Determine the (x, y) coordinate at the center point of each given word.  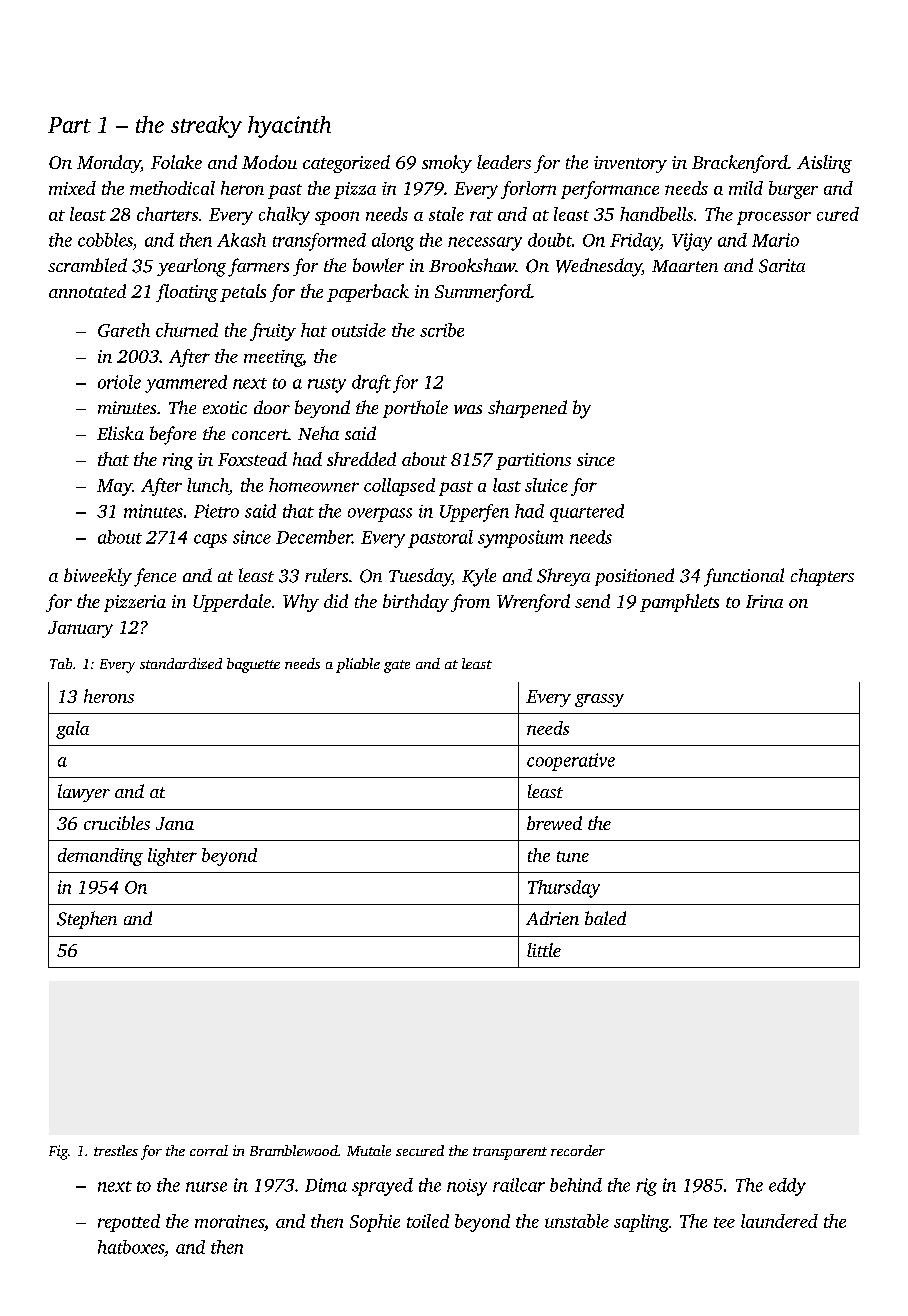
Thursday (564, 889)
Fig (58, 1152)
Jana (175, 823)
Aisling (824, 164)
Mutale (369, 1150)
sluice (546, 485)
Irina (764, 601)
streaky (206, 127)
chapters (822, 577)
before (173, 435)
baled (605, 918)
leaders (504, 162)
